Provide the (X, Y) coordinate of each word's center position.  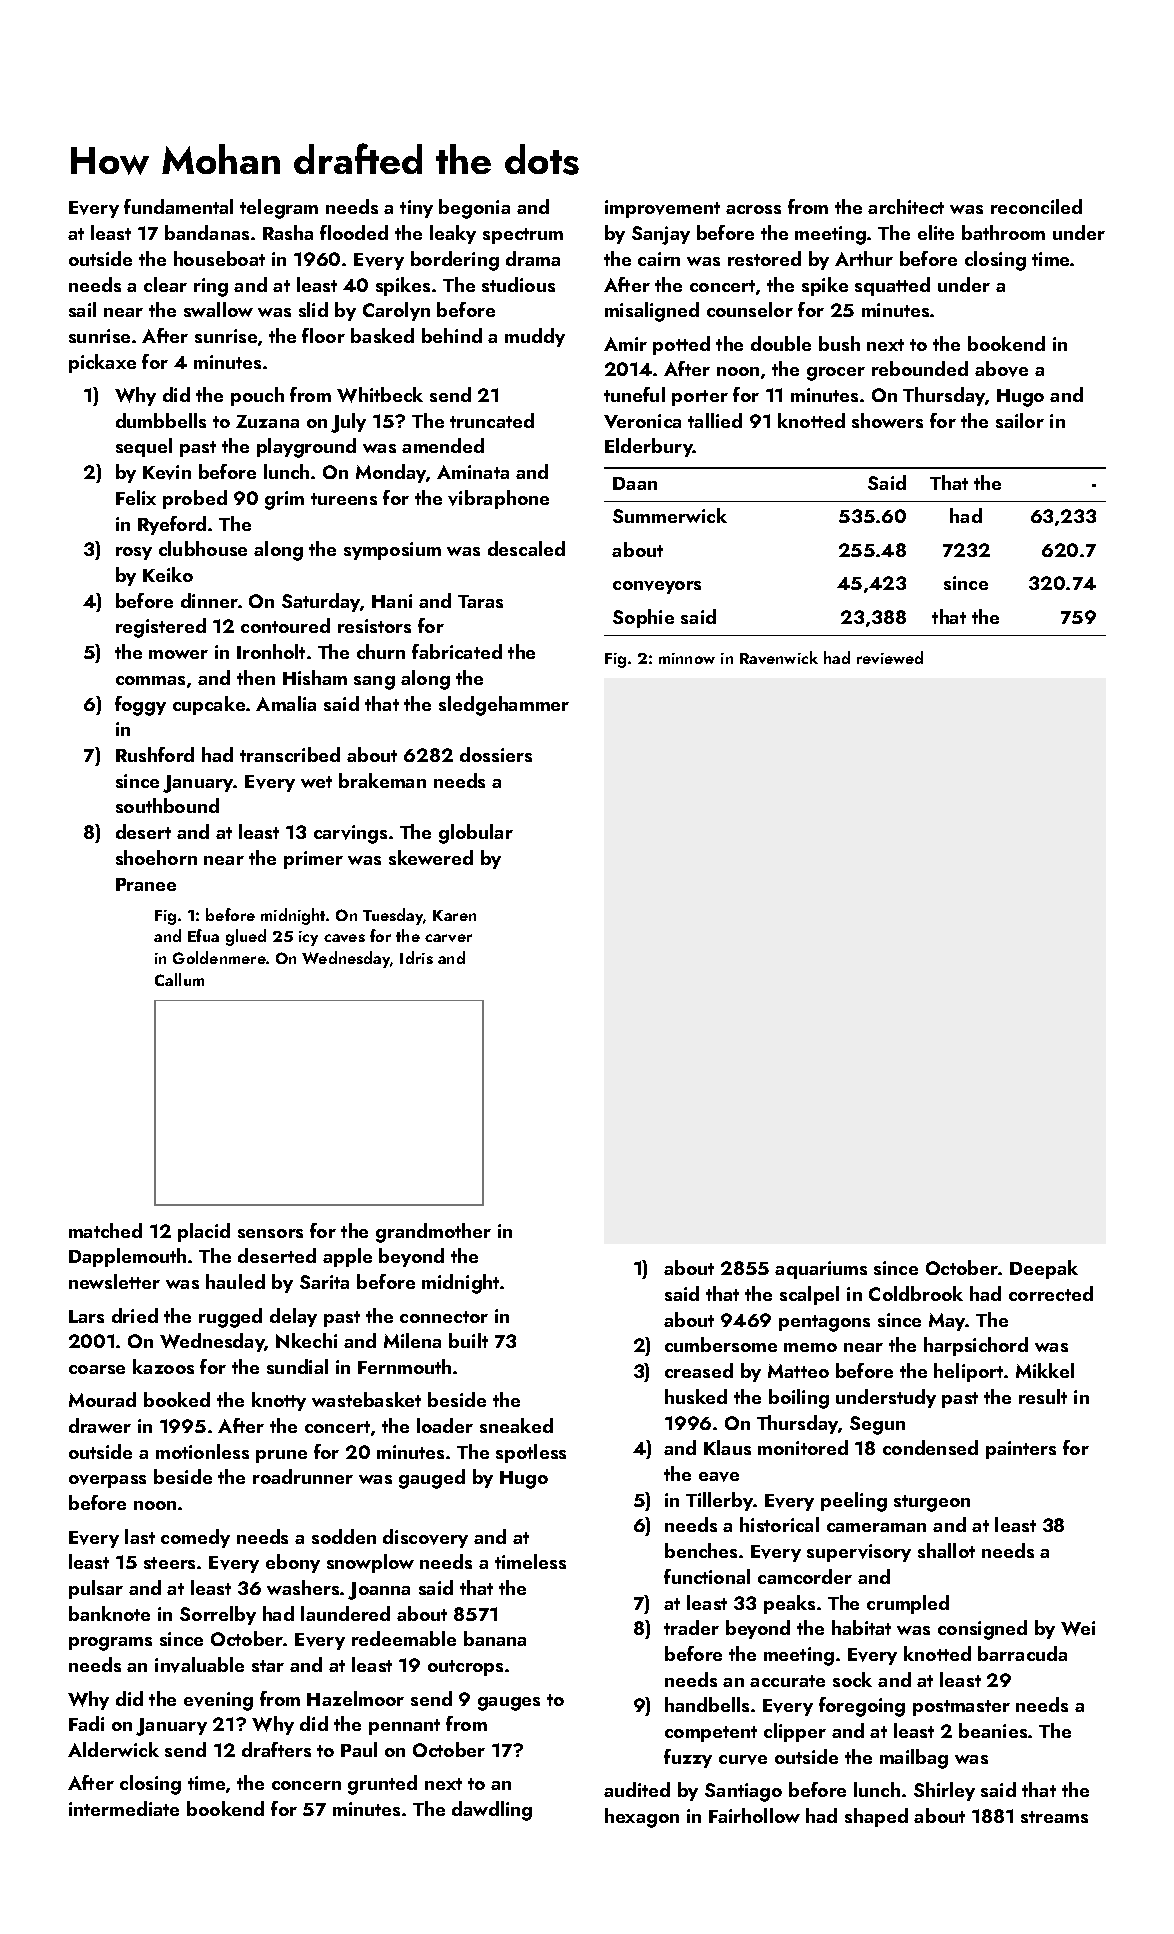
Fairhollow (754, 1815)
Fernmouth (404, 1366)
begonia (474, 209)
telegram (279, 209)
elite (936, 232)
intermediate (124, 1808)
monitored (803, 1447)
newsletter (114, 1281)
